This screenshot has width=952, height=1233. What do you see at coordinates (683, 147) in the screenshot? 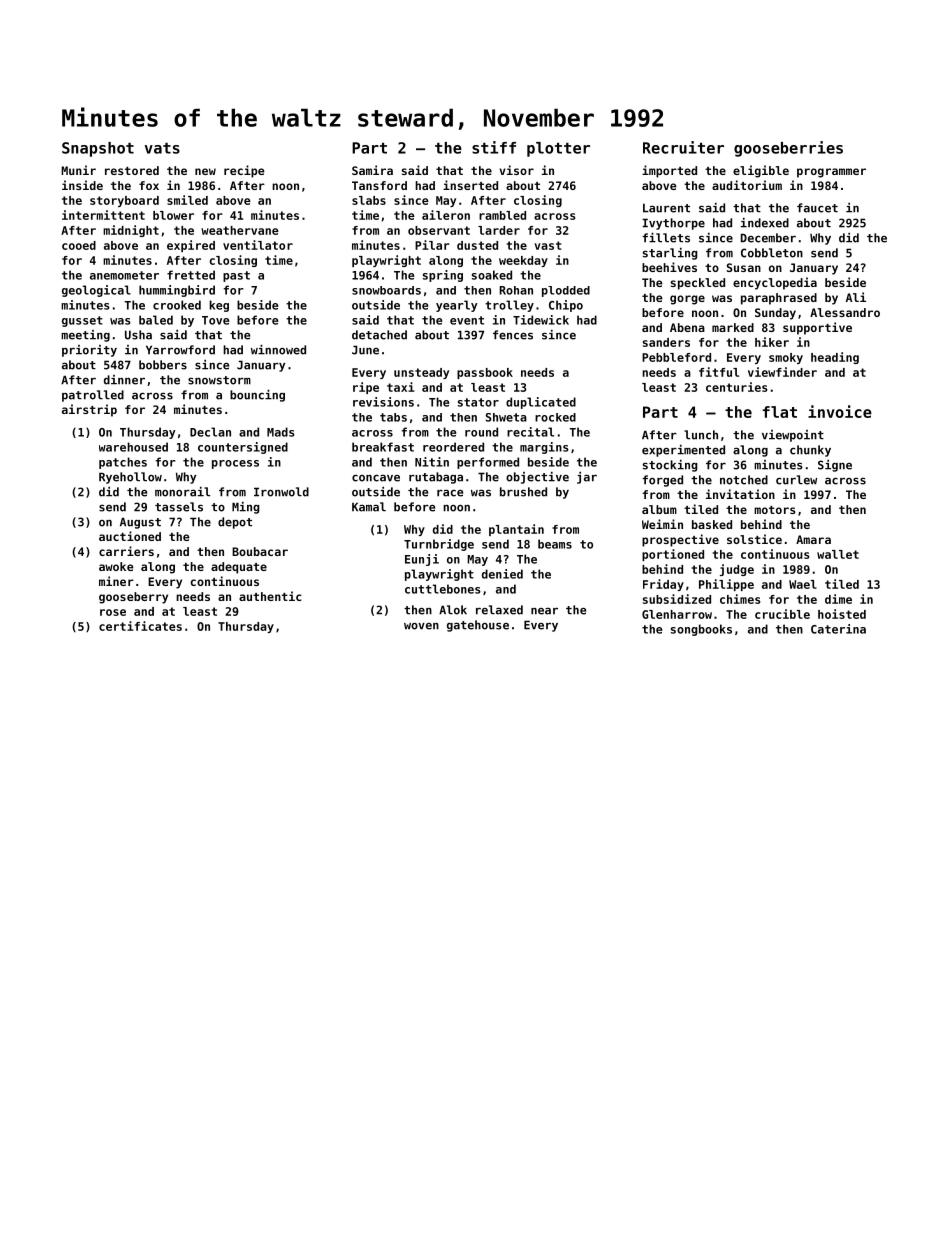
I see `Recruiter` at bounding box center [683, 147].
